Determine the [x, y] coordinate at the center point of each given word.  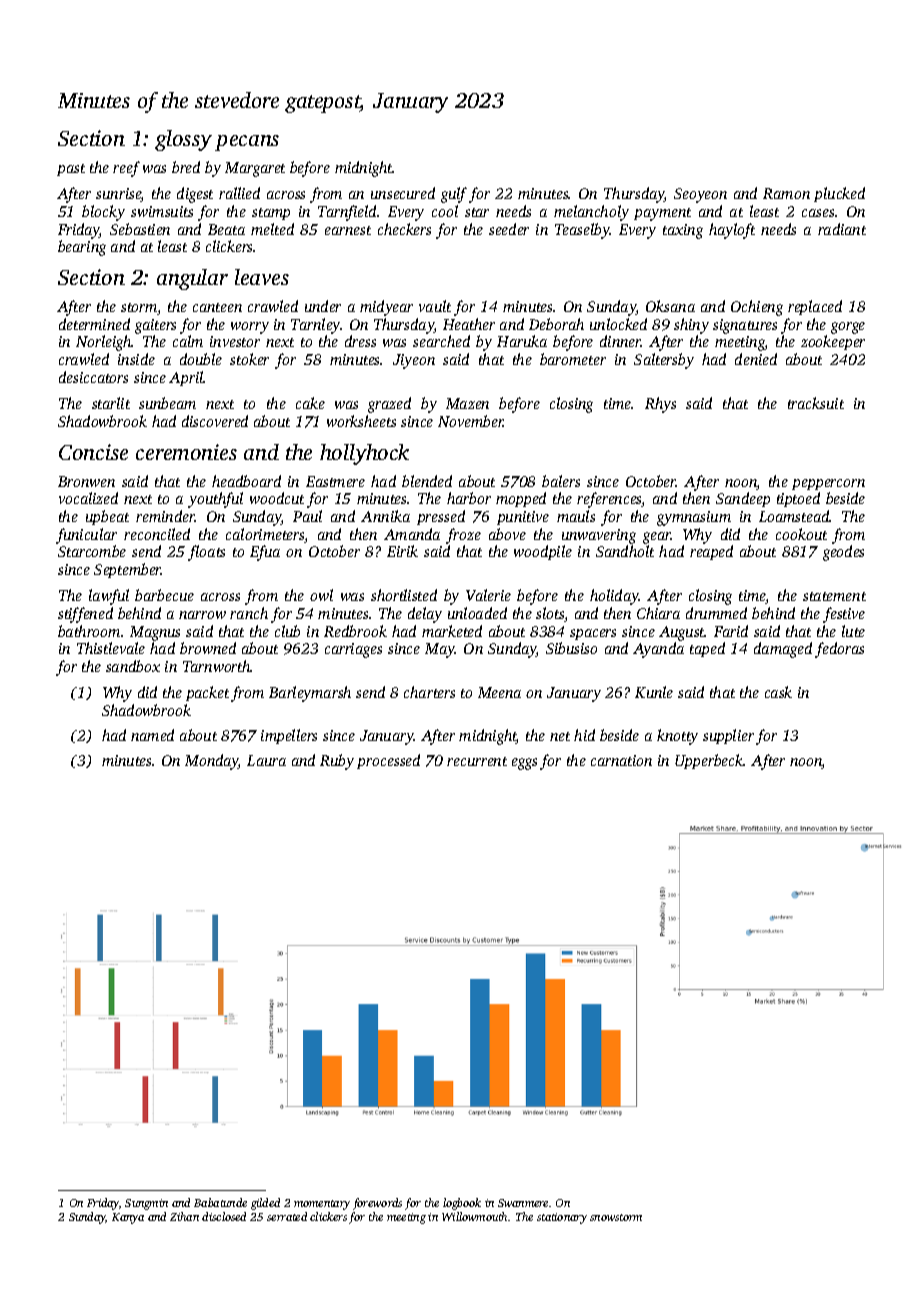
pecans [247, 143]
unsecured [403, 193]
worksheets [361, 421]
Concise [93, 452]
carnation [621, 760]
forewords [377, 1204]
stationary [562, 1218]
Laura [266, 760]
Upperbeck [709, 761]
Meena [499, 692]
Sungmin [146, 1204]
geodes [843, 553]
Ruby [337, 762]
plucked [839, 194]
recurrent [477, 761]
